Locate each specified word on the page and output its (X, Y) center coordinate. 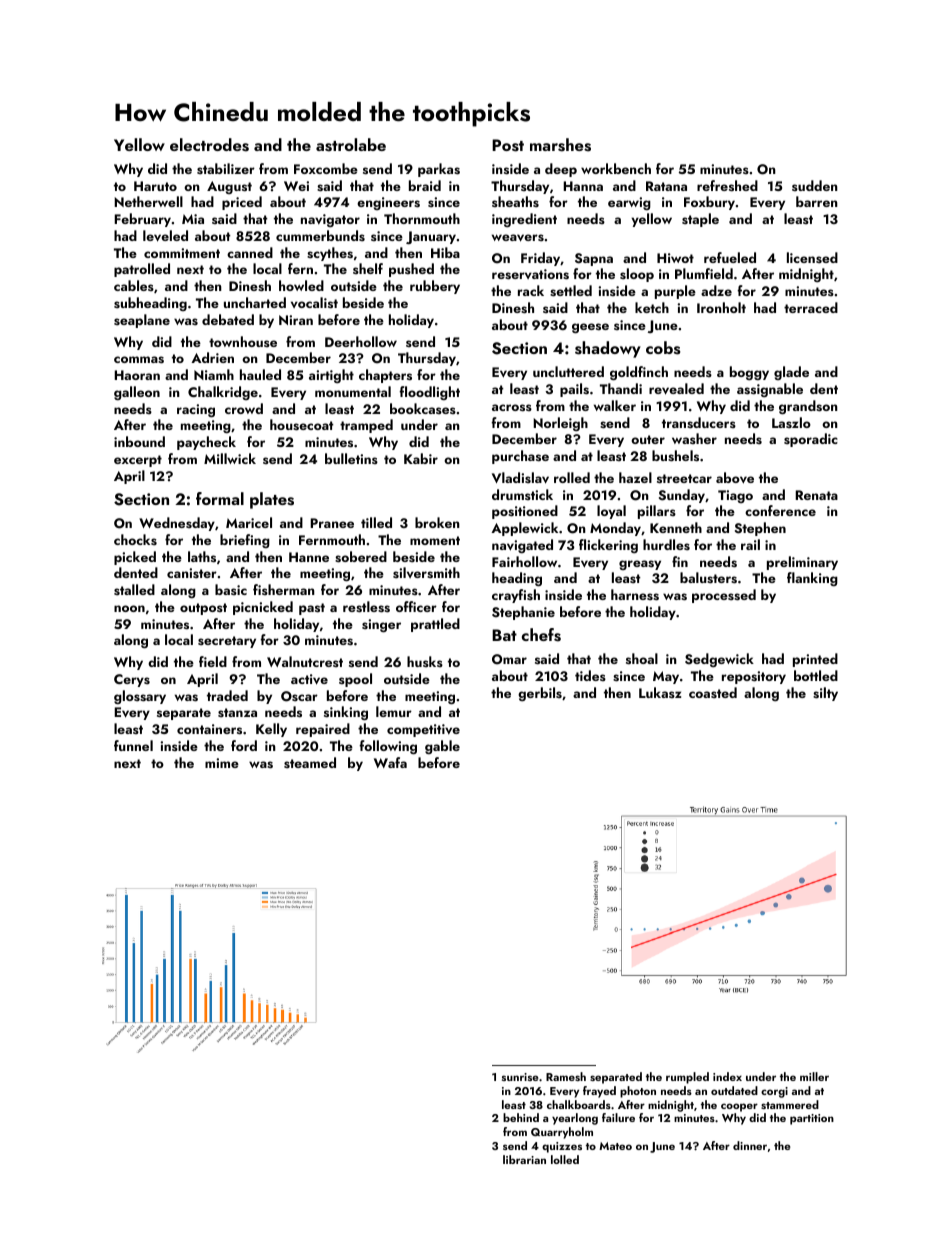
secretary (227, 642)
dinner (750, 1145)
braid (425, 185)
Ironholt (721, 307)
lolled (565, 1159)
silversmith (426, 573)
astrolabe (351, 145)
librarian (524, 1159)
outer (648, 439)
